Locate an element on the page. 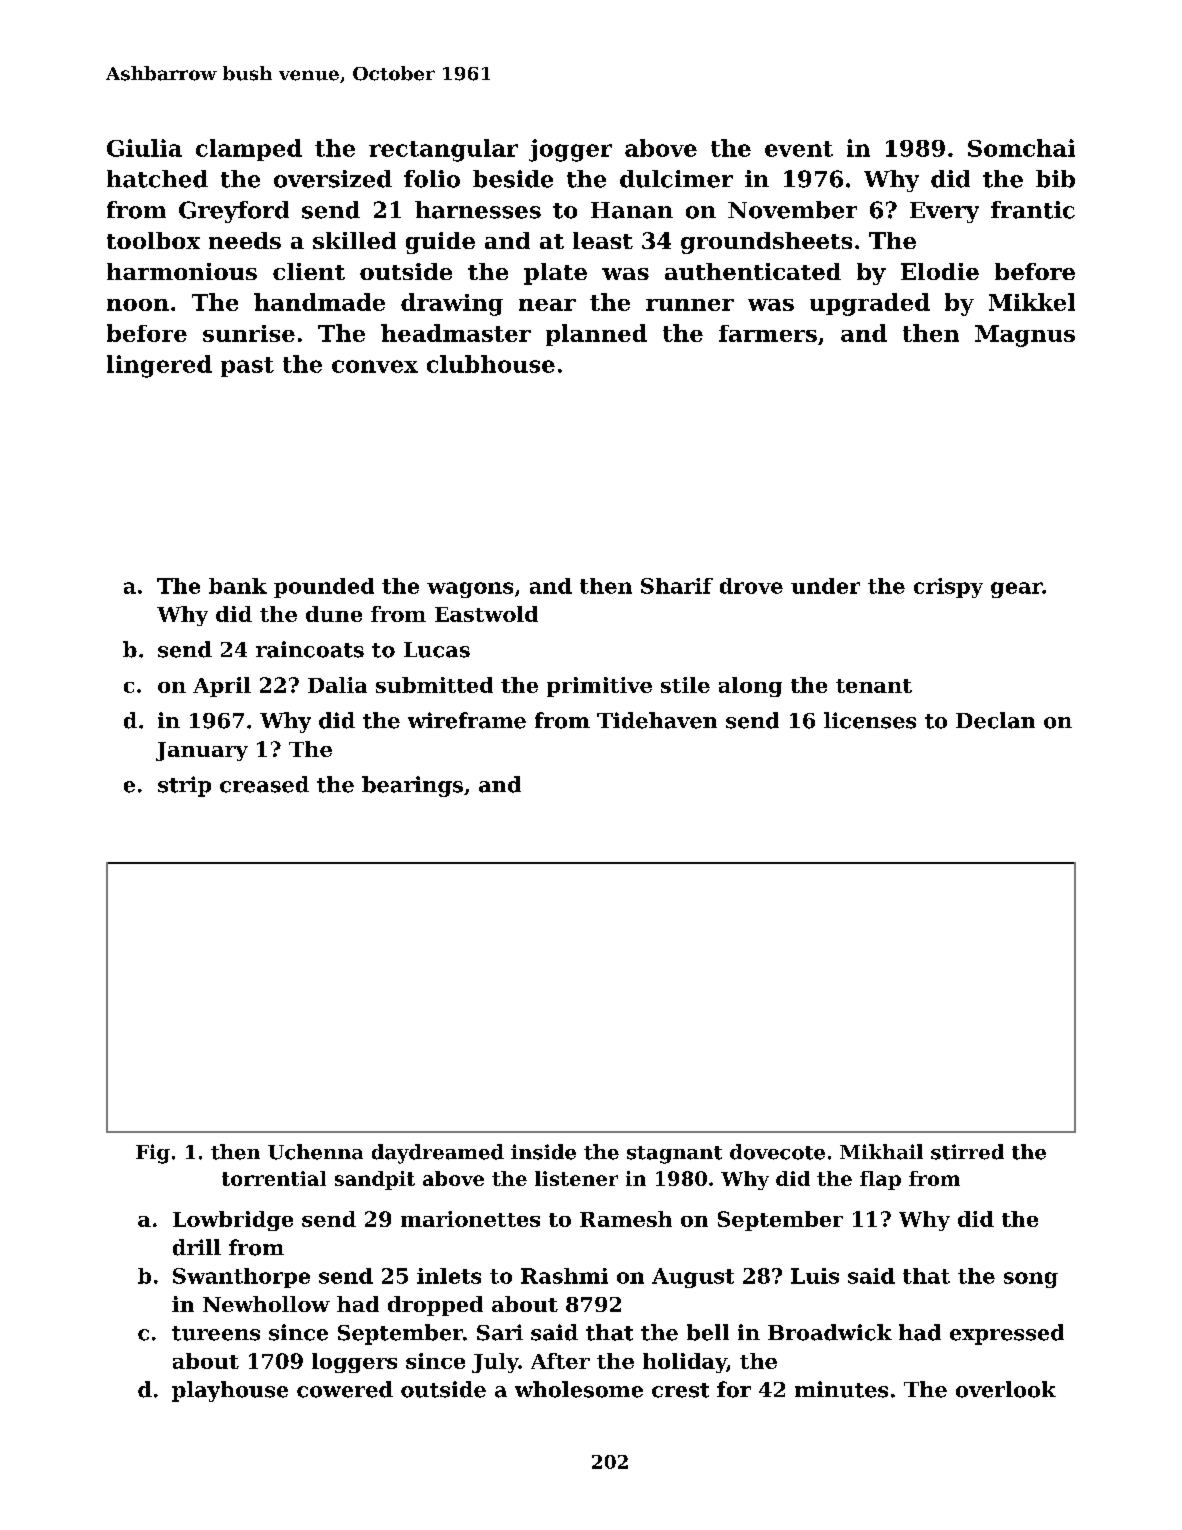  overlook is located at coordinates (1006, 1389).
